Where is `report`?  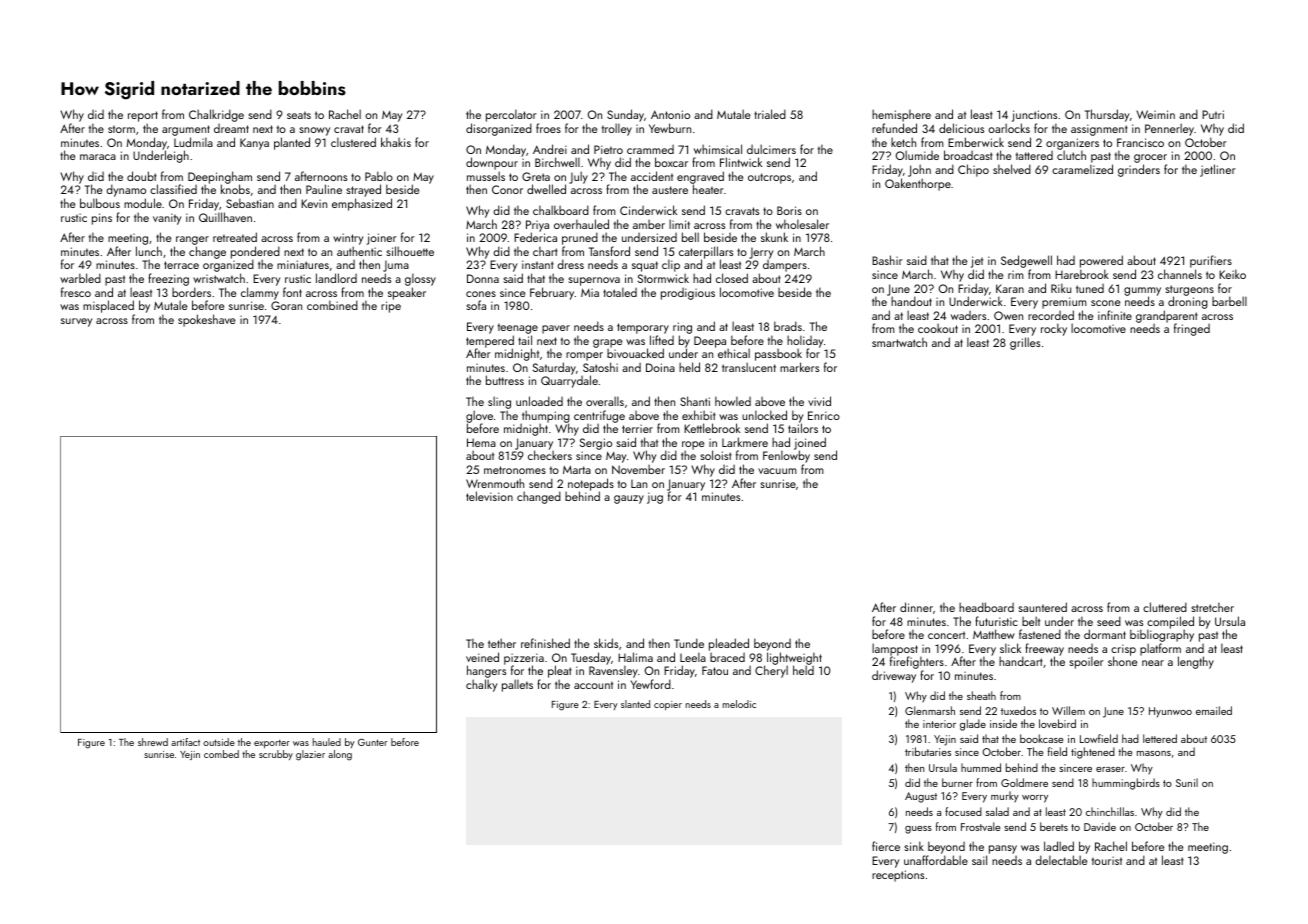
report is located at coordinates (143, 116).
